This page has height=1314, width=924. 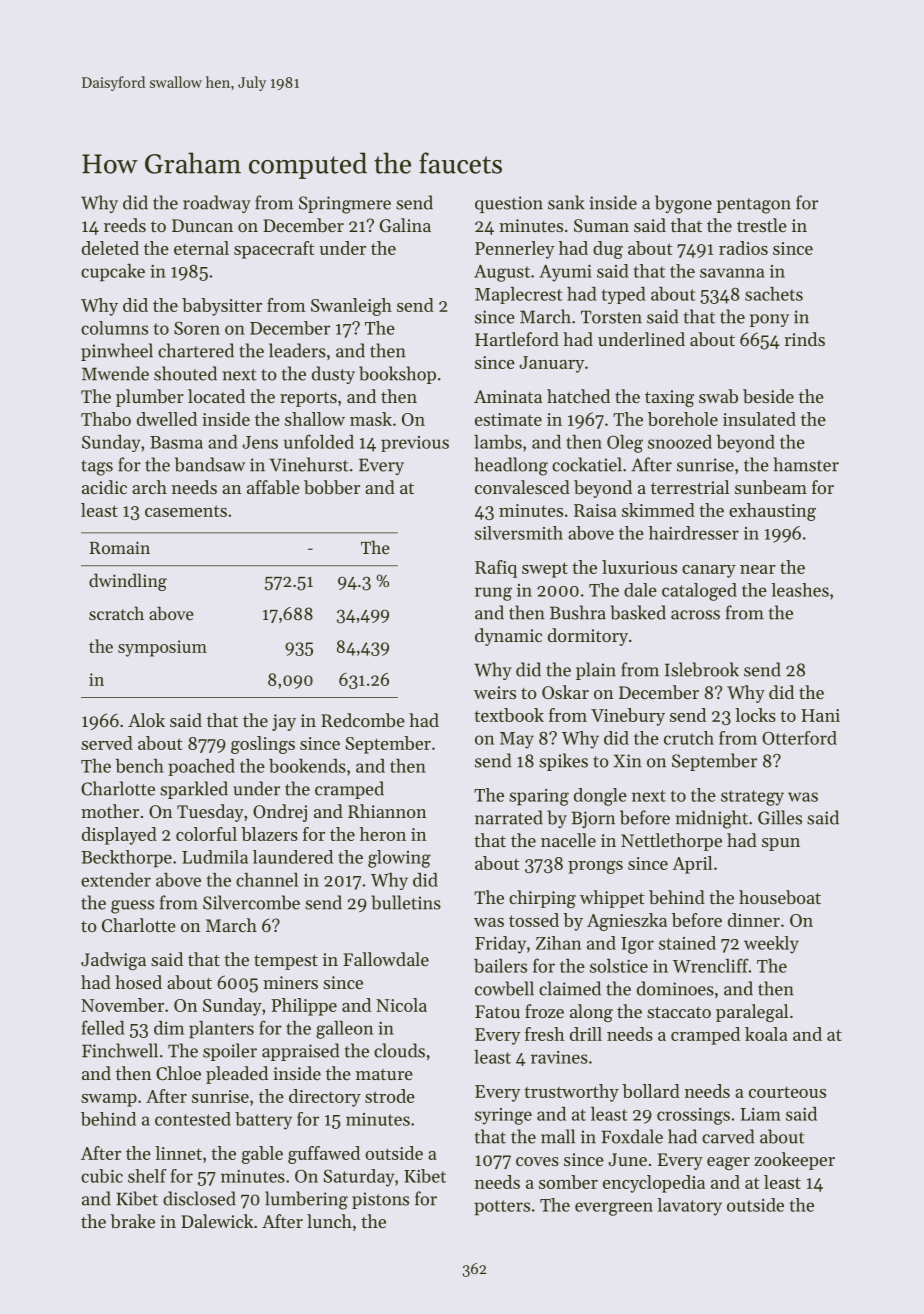 I want to click on Islebrook, so click(x=702, y=669).
